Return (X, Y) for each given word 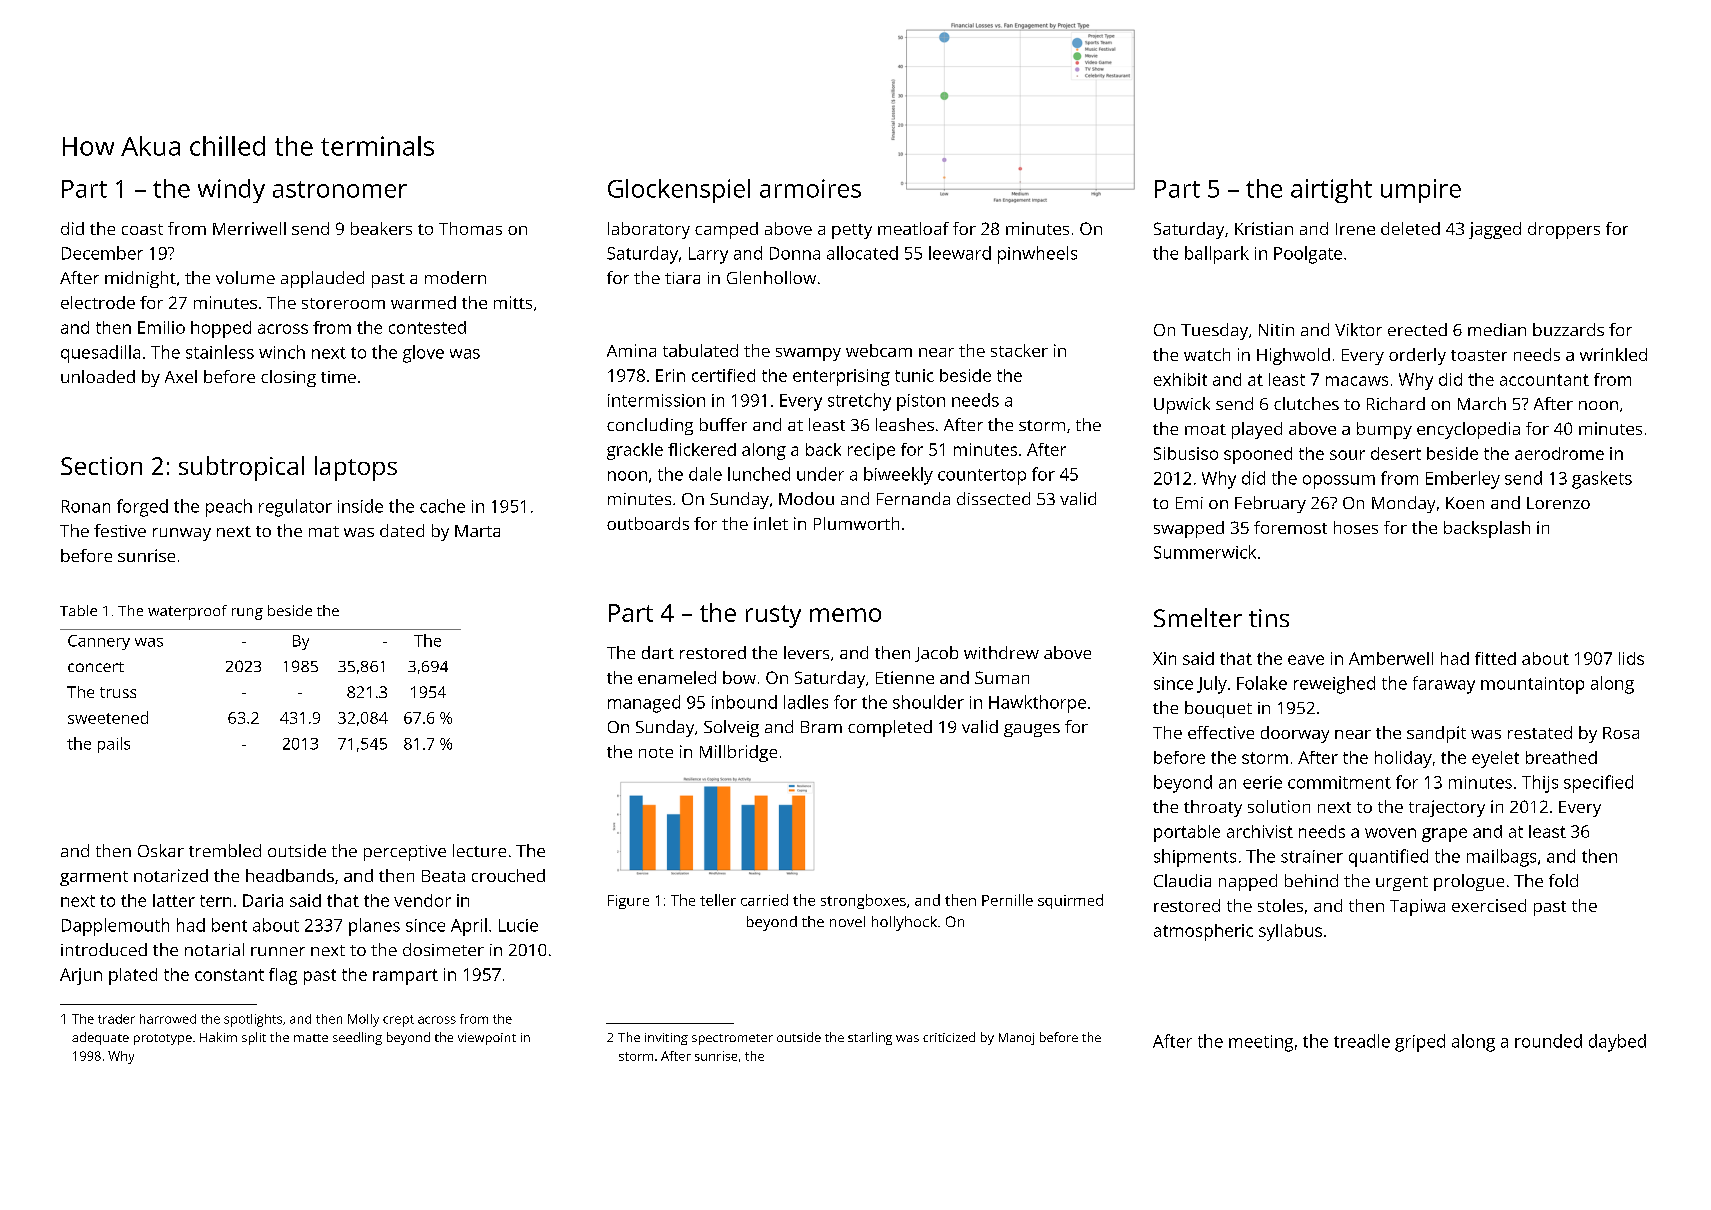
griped (1420, 1043)
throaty (1213, 808)
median (1497, 329)
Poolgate (1308, 255)
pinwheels (1037, 255)
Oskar (161, 850)
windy (231, 191)
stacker (1019, 350)
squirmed (1070, 901)
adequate (100, 1038)
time (338, 377)
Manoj (1016, 1039)
